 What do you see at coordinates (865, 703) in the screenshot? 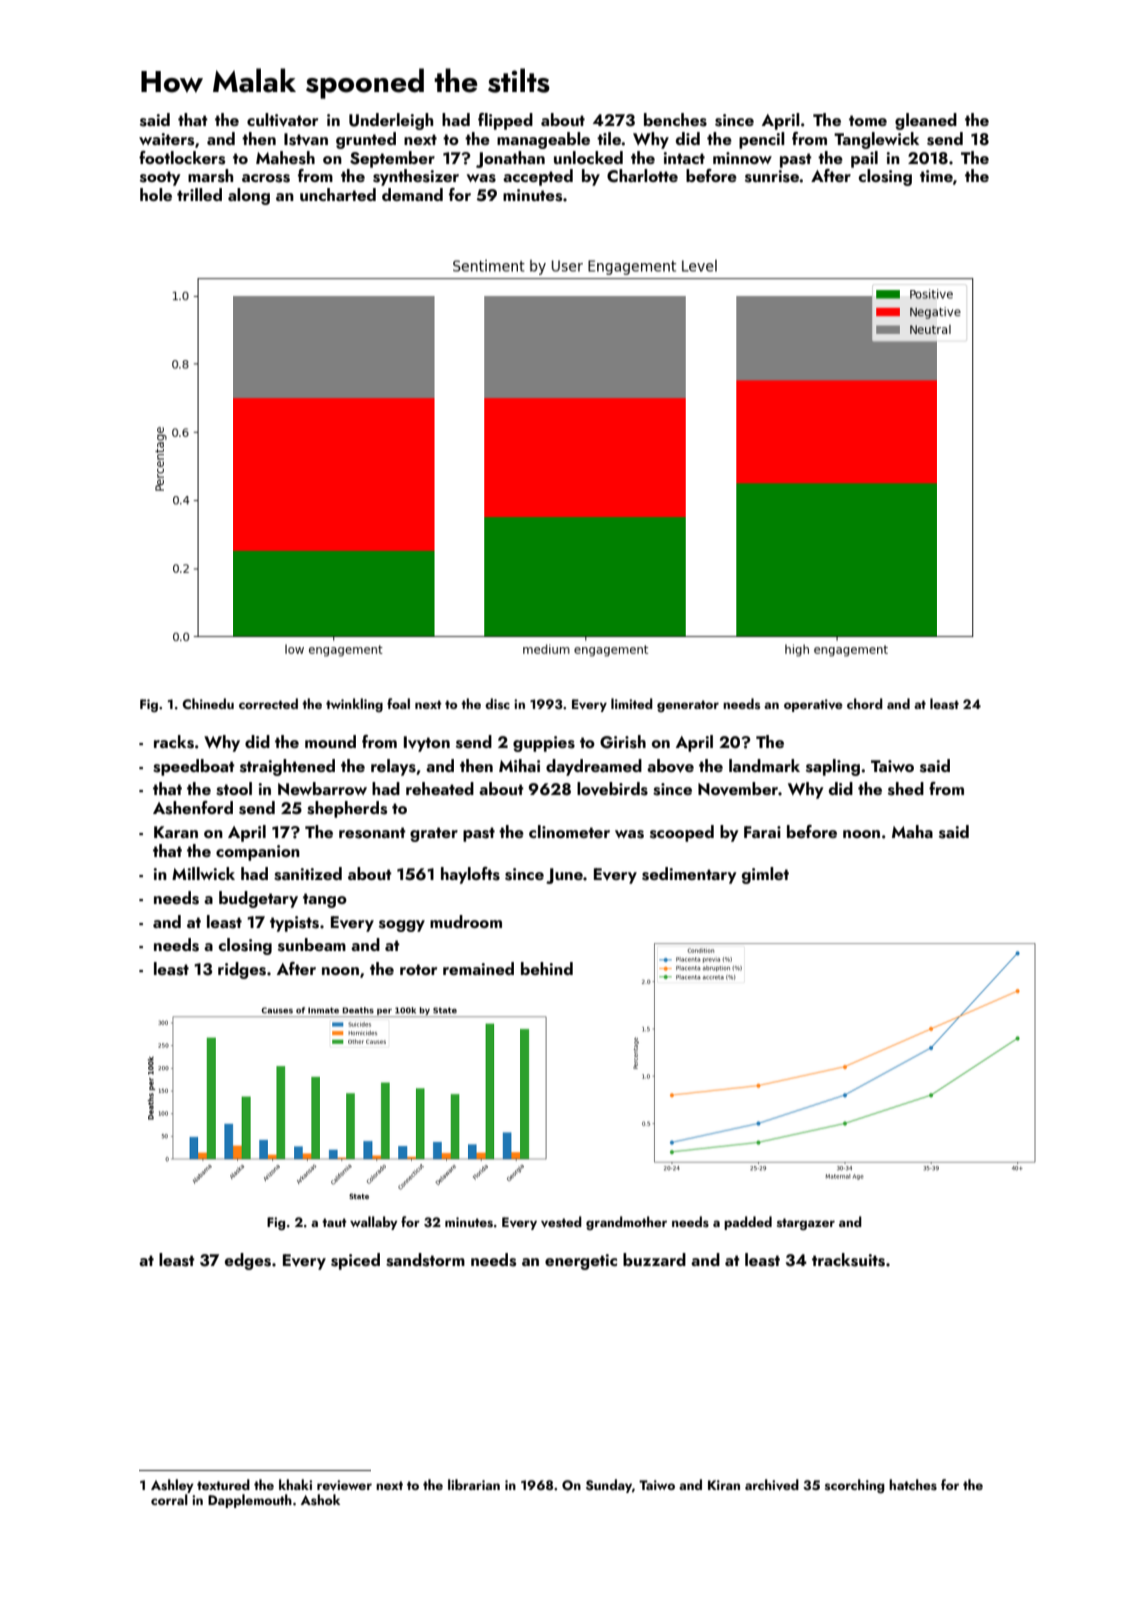
I see `chord` at bounding box center [865, 703].
